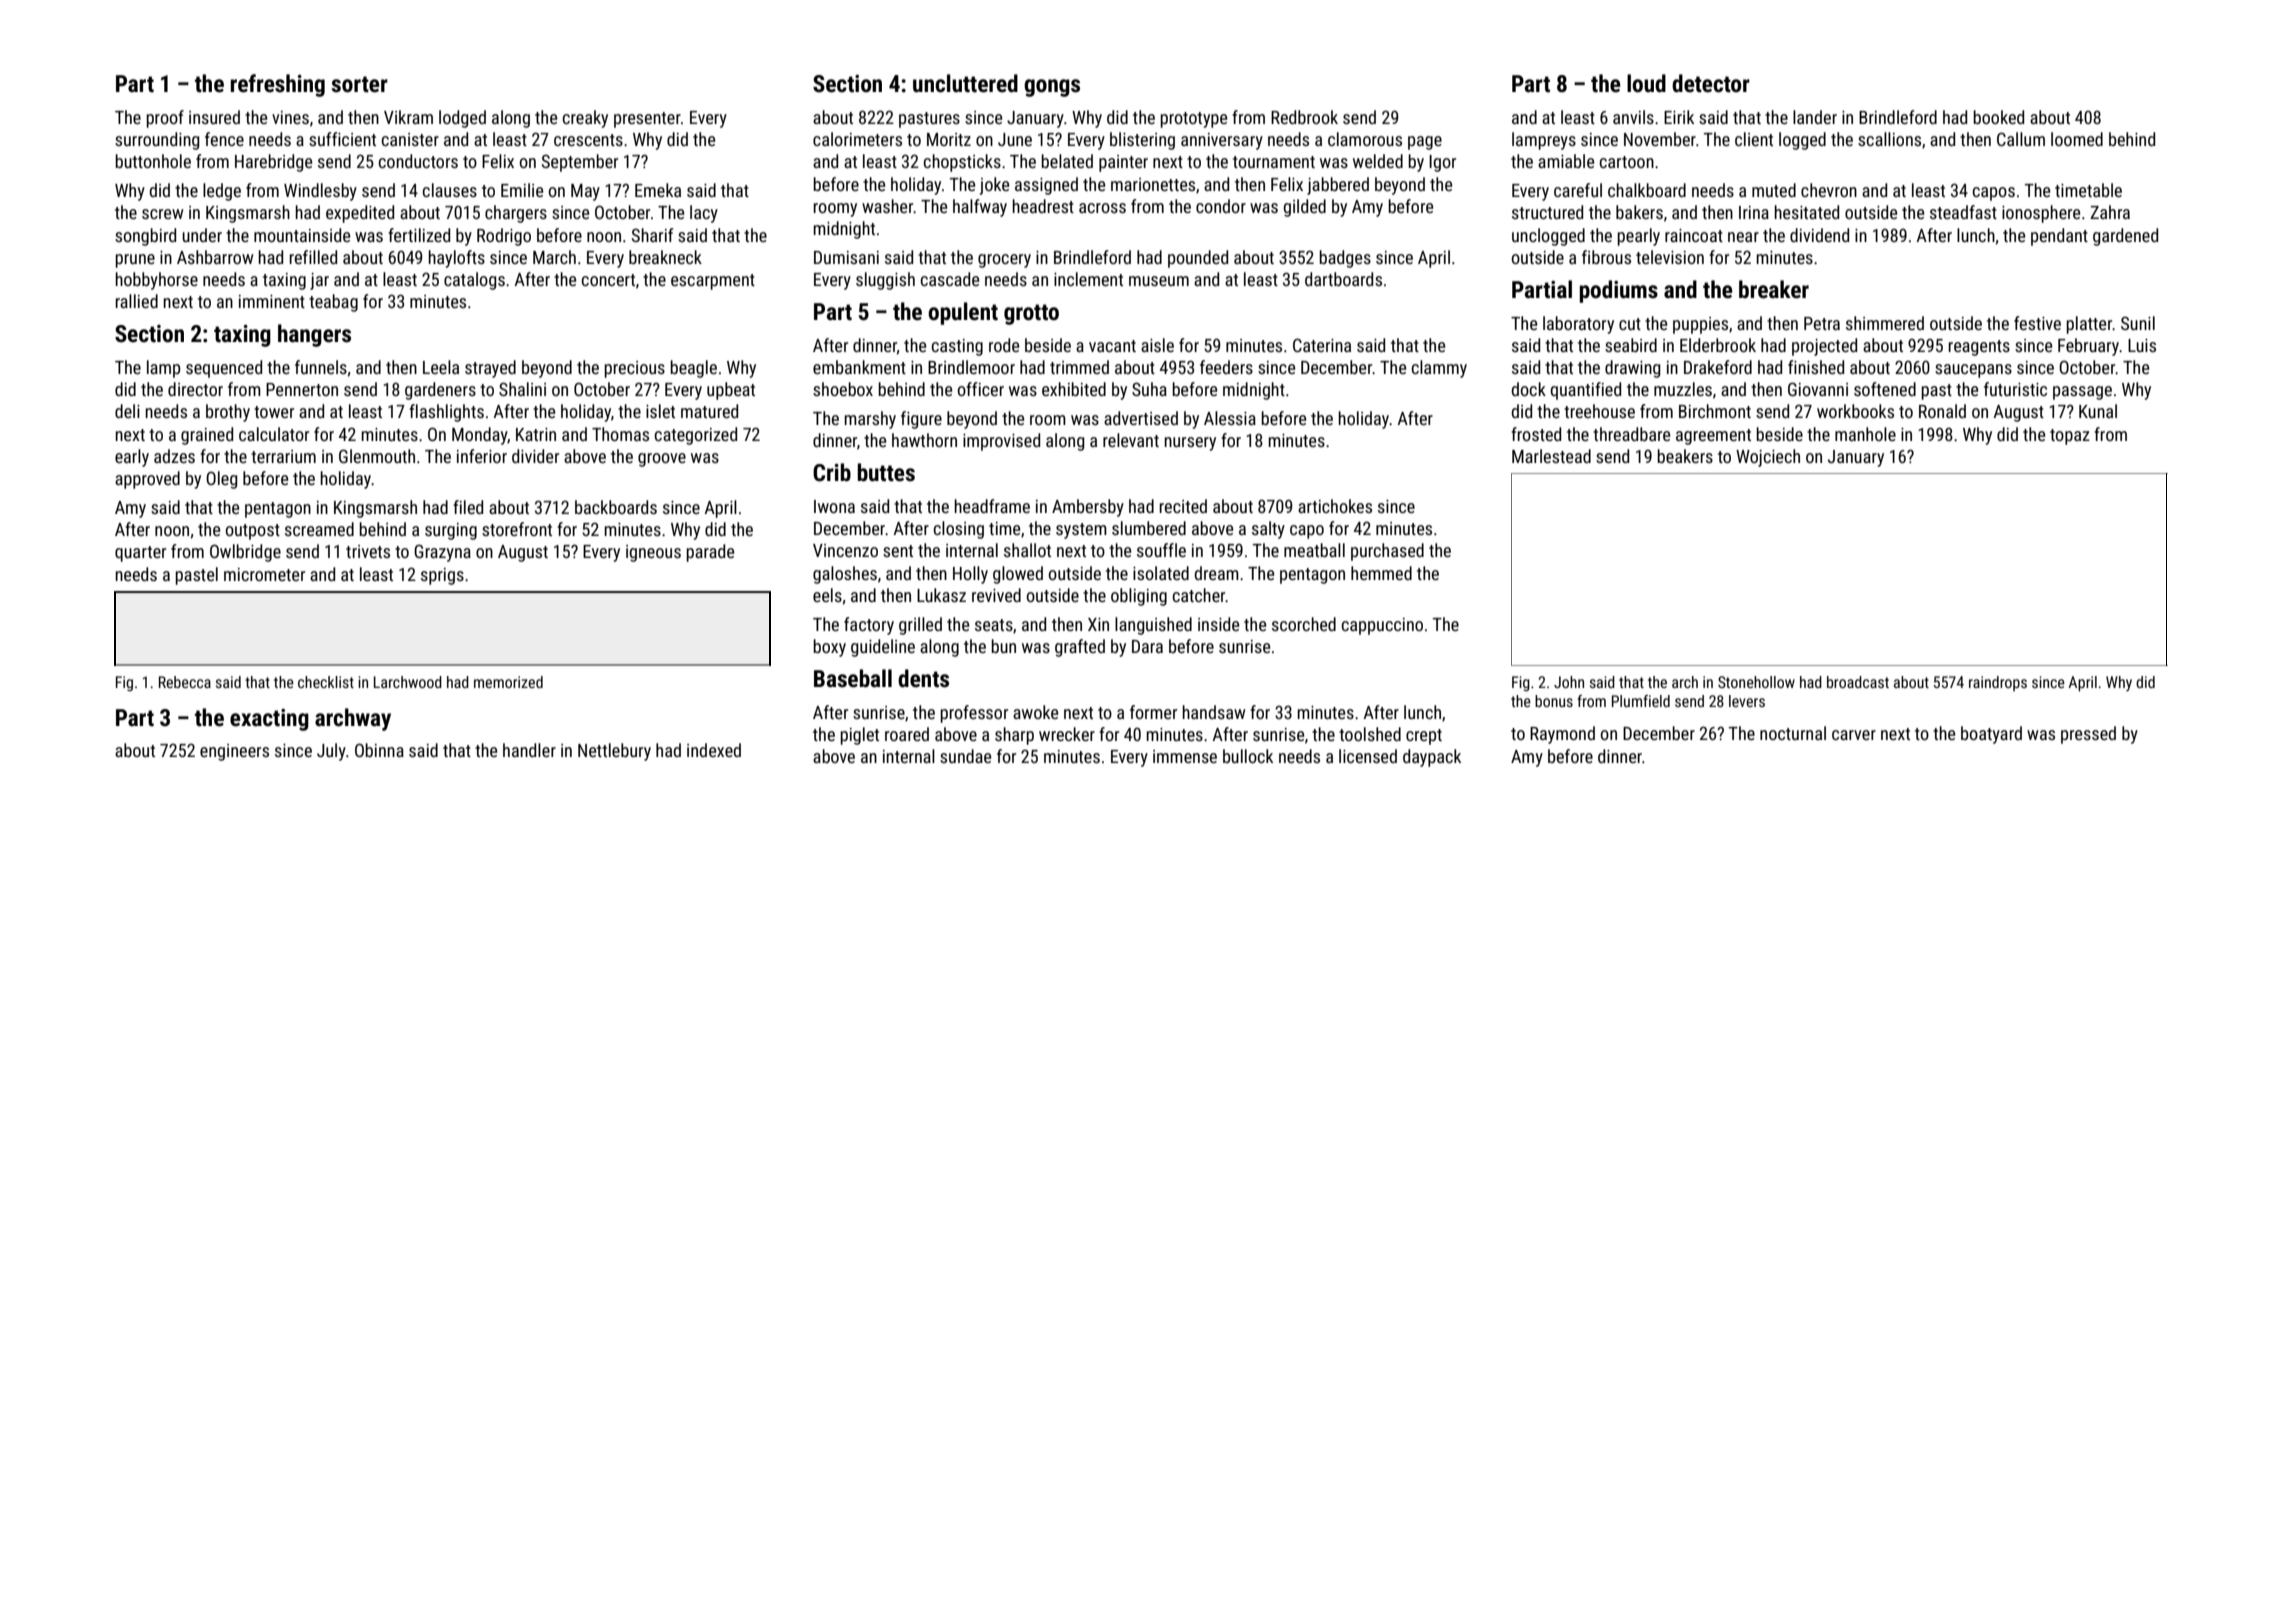 The width and height of the page is (2282, 1614). Describe the element at coordinates (1214, 712) in the page. I see `handsaw` at that location.
